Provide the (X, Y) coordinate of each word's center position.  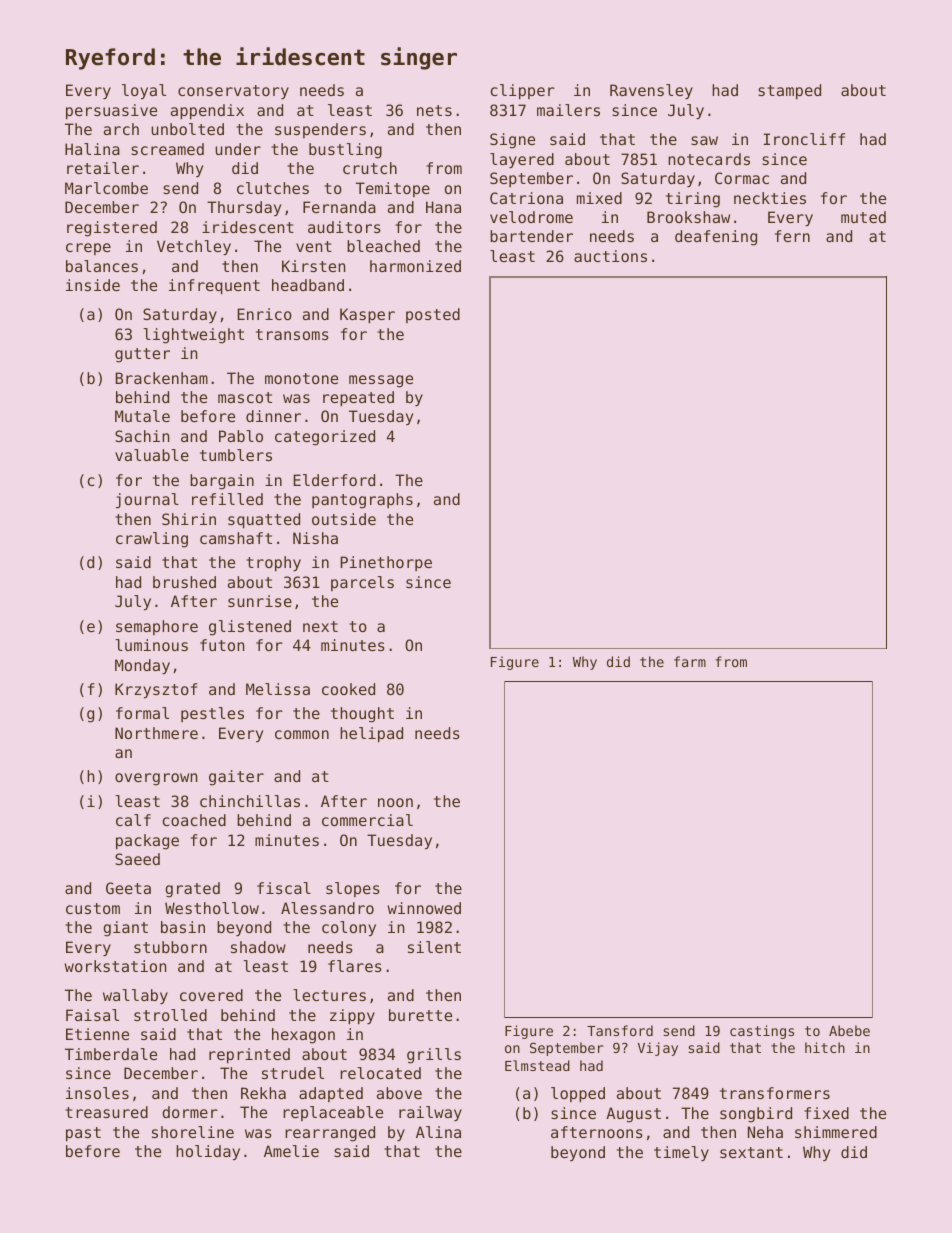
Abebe (849, 1030)
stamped (789, 91)
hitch (825, 1047)
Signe (512, 141)
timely (681, 1153)
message (381, 381)
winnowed (424, 908)
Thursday (244, 208)
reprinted (249, 1055)
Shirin (189, 519)
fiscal (284, 888)
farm (690, 661)
